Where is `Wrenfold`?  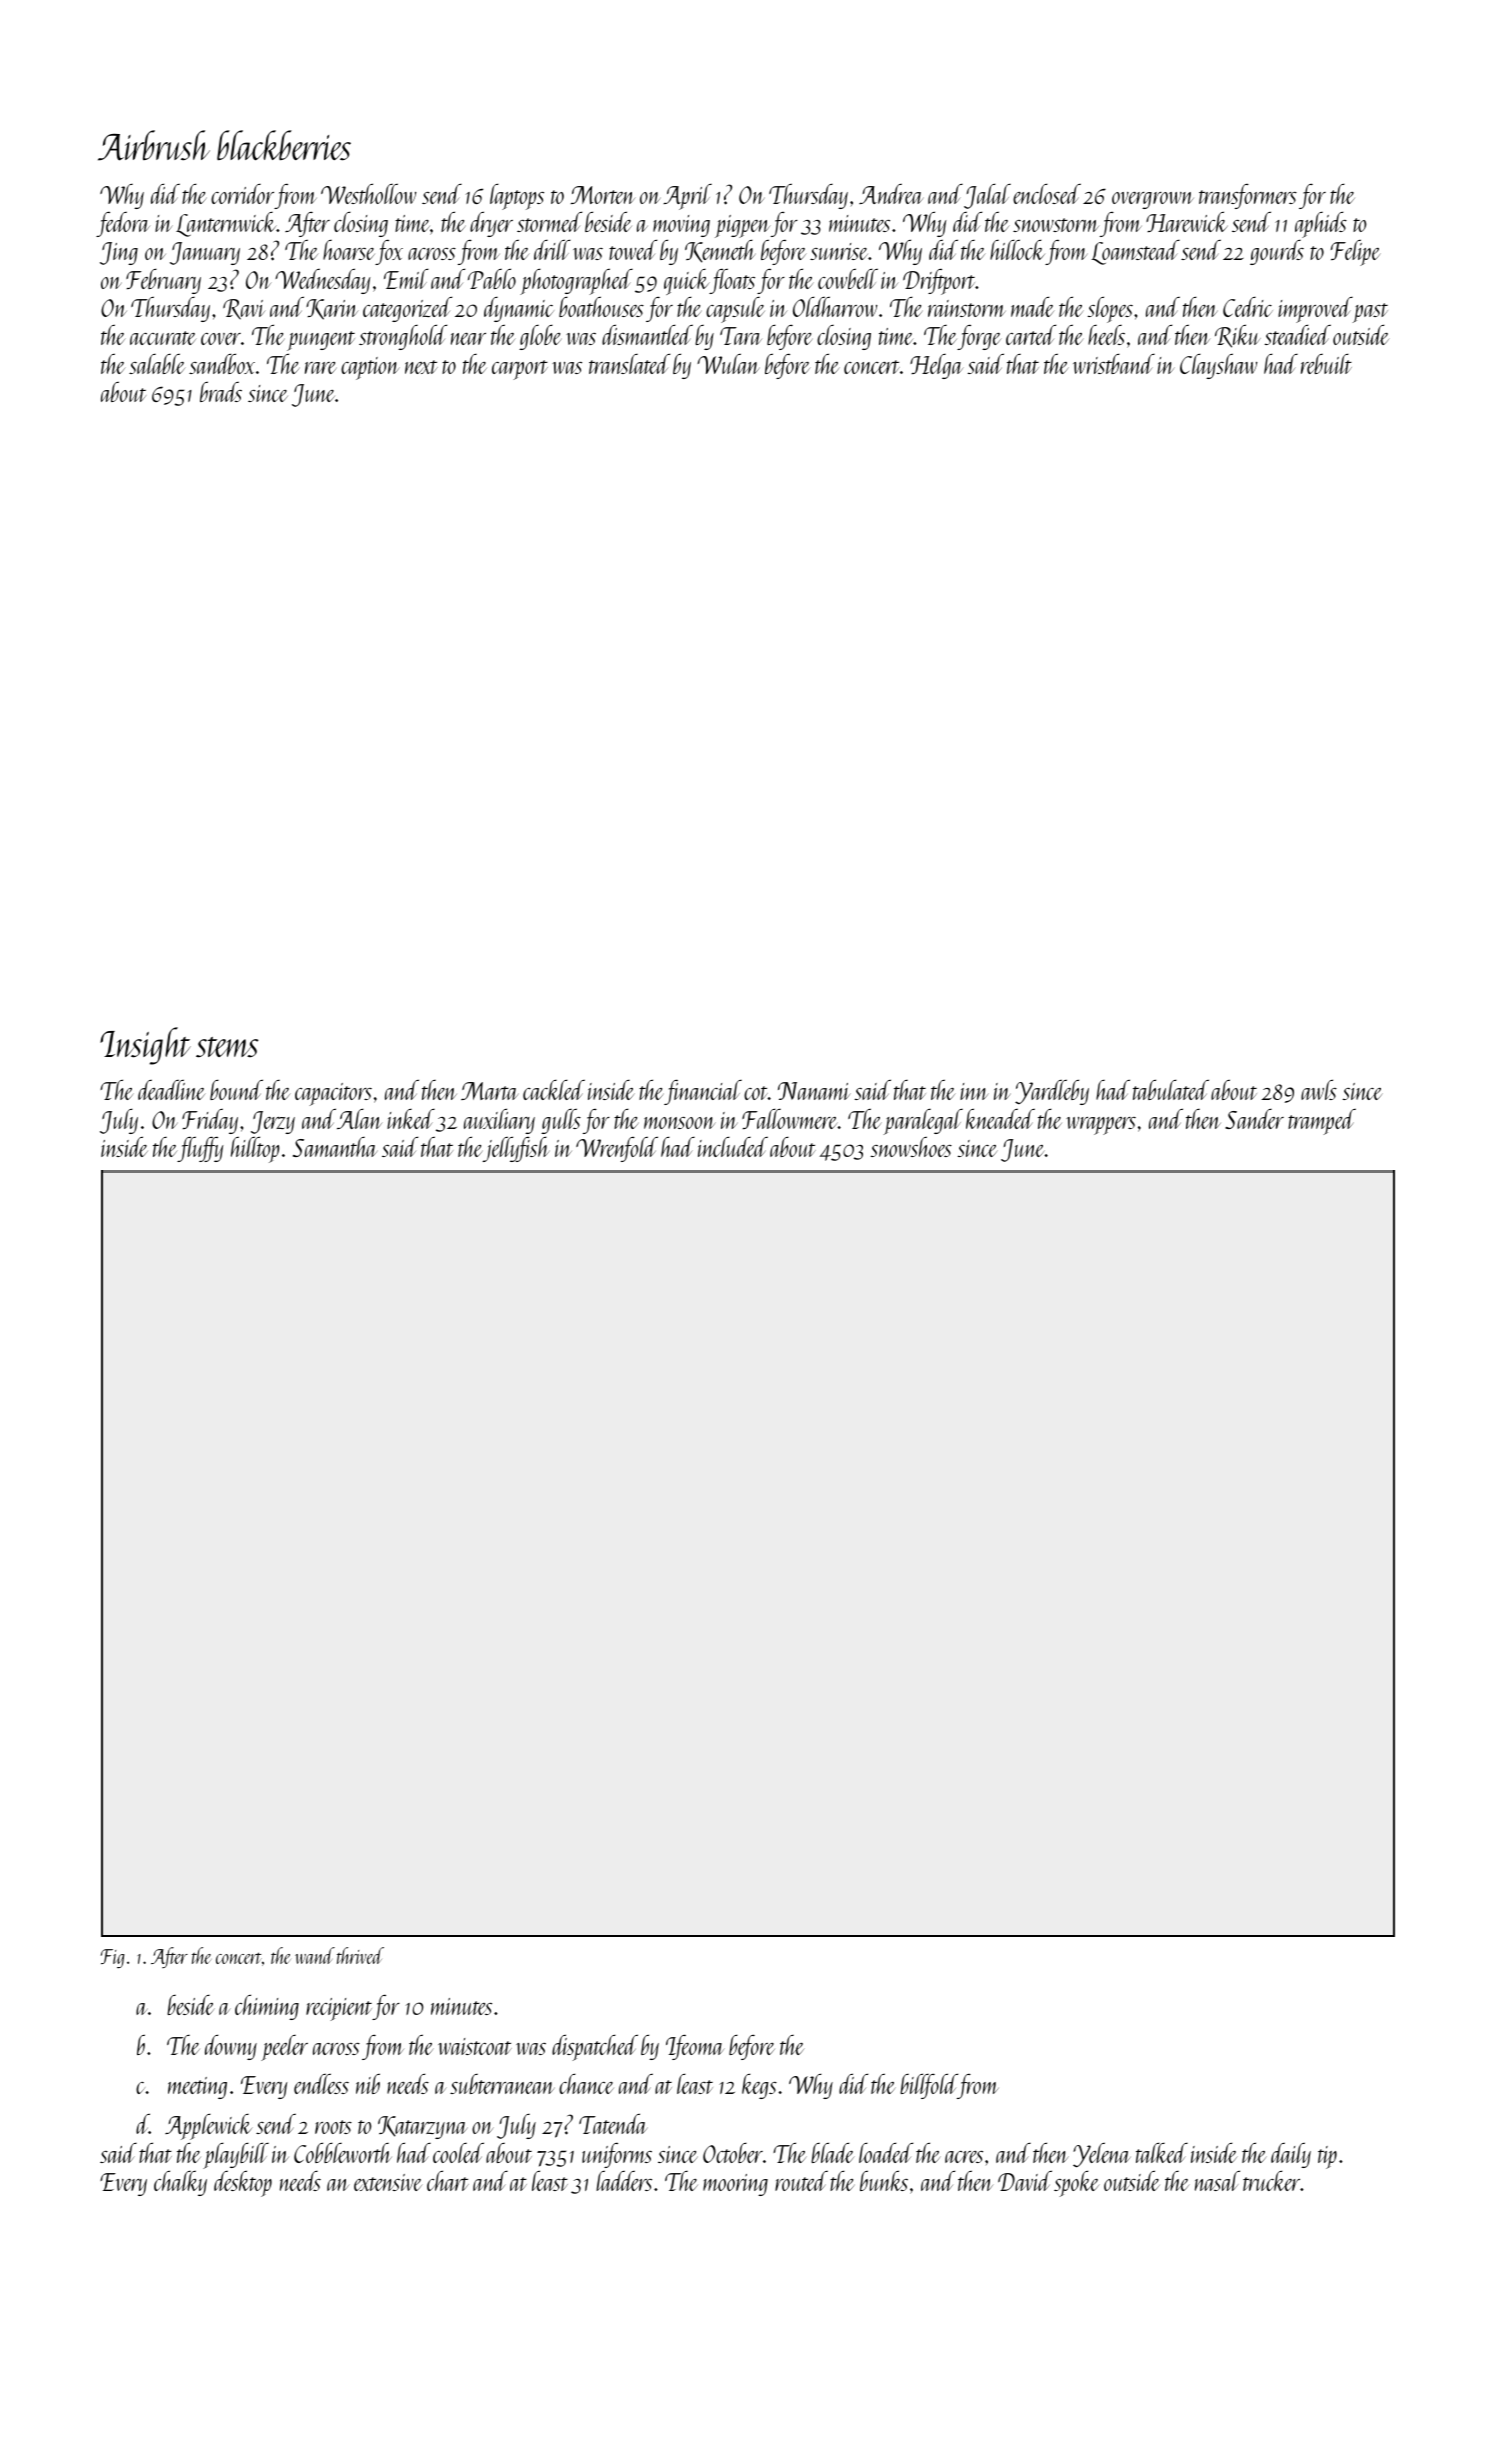 Wrenfold is located at coordinates (617, 1149).
